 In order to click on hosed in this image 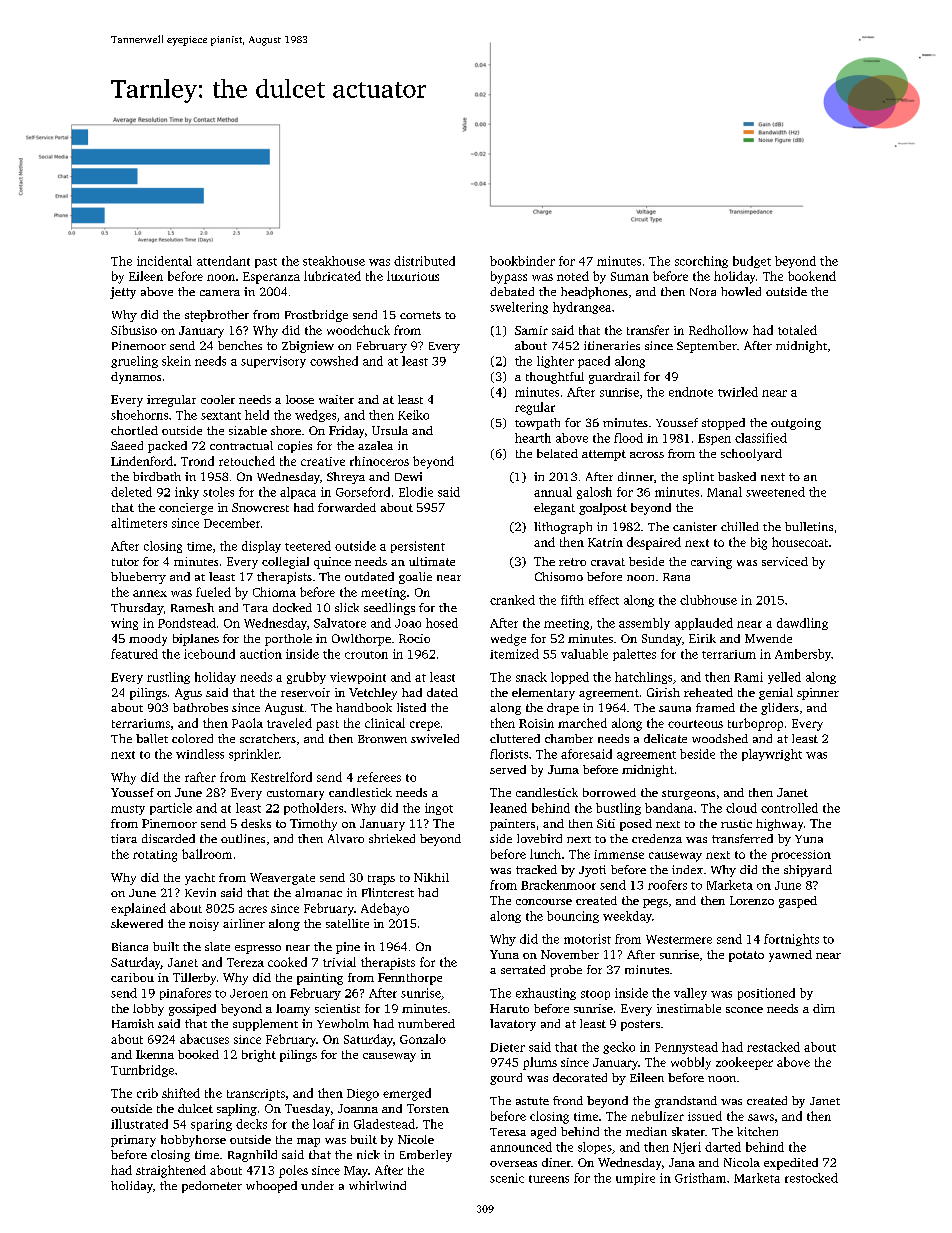, I will do `click(442, 623)`.
